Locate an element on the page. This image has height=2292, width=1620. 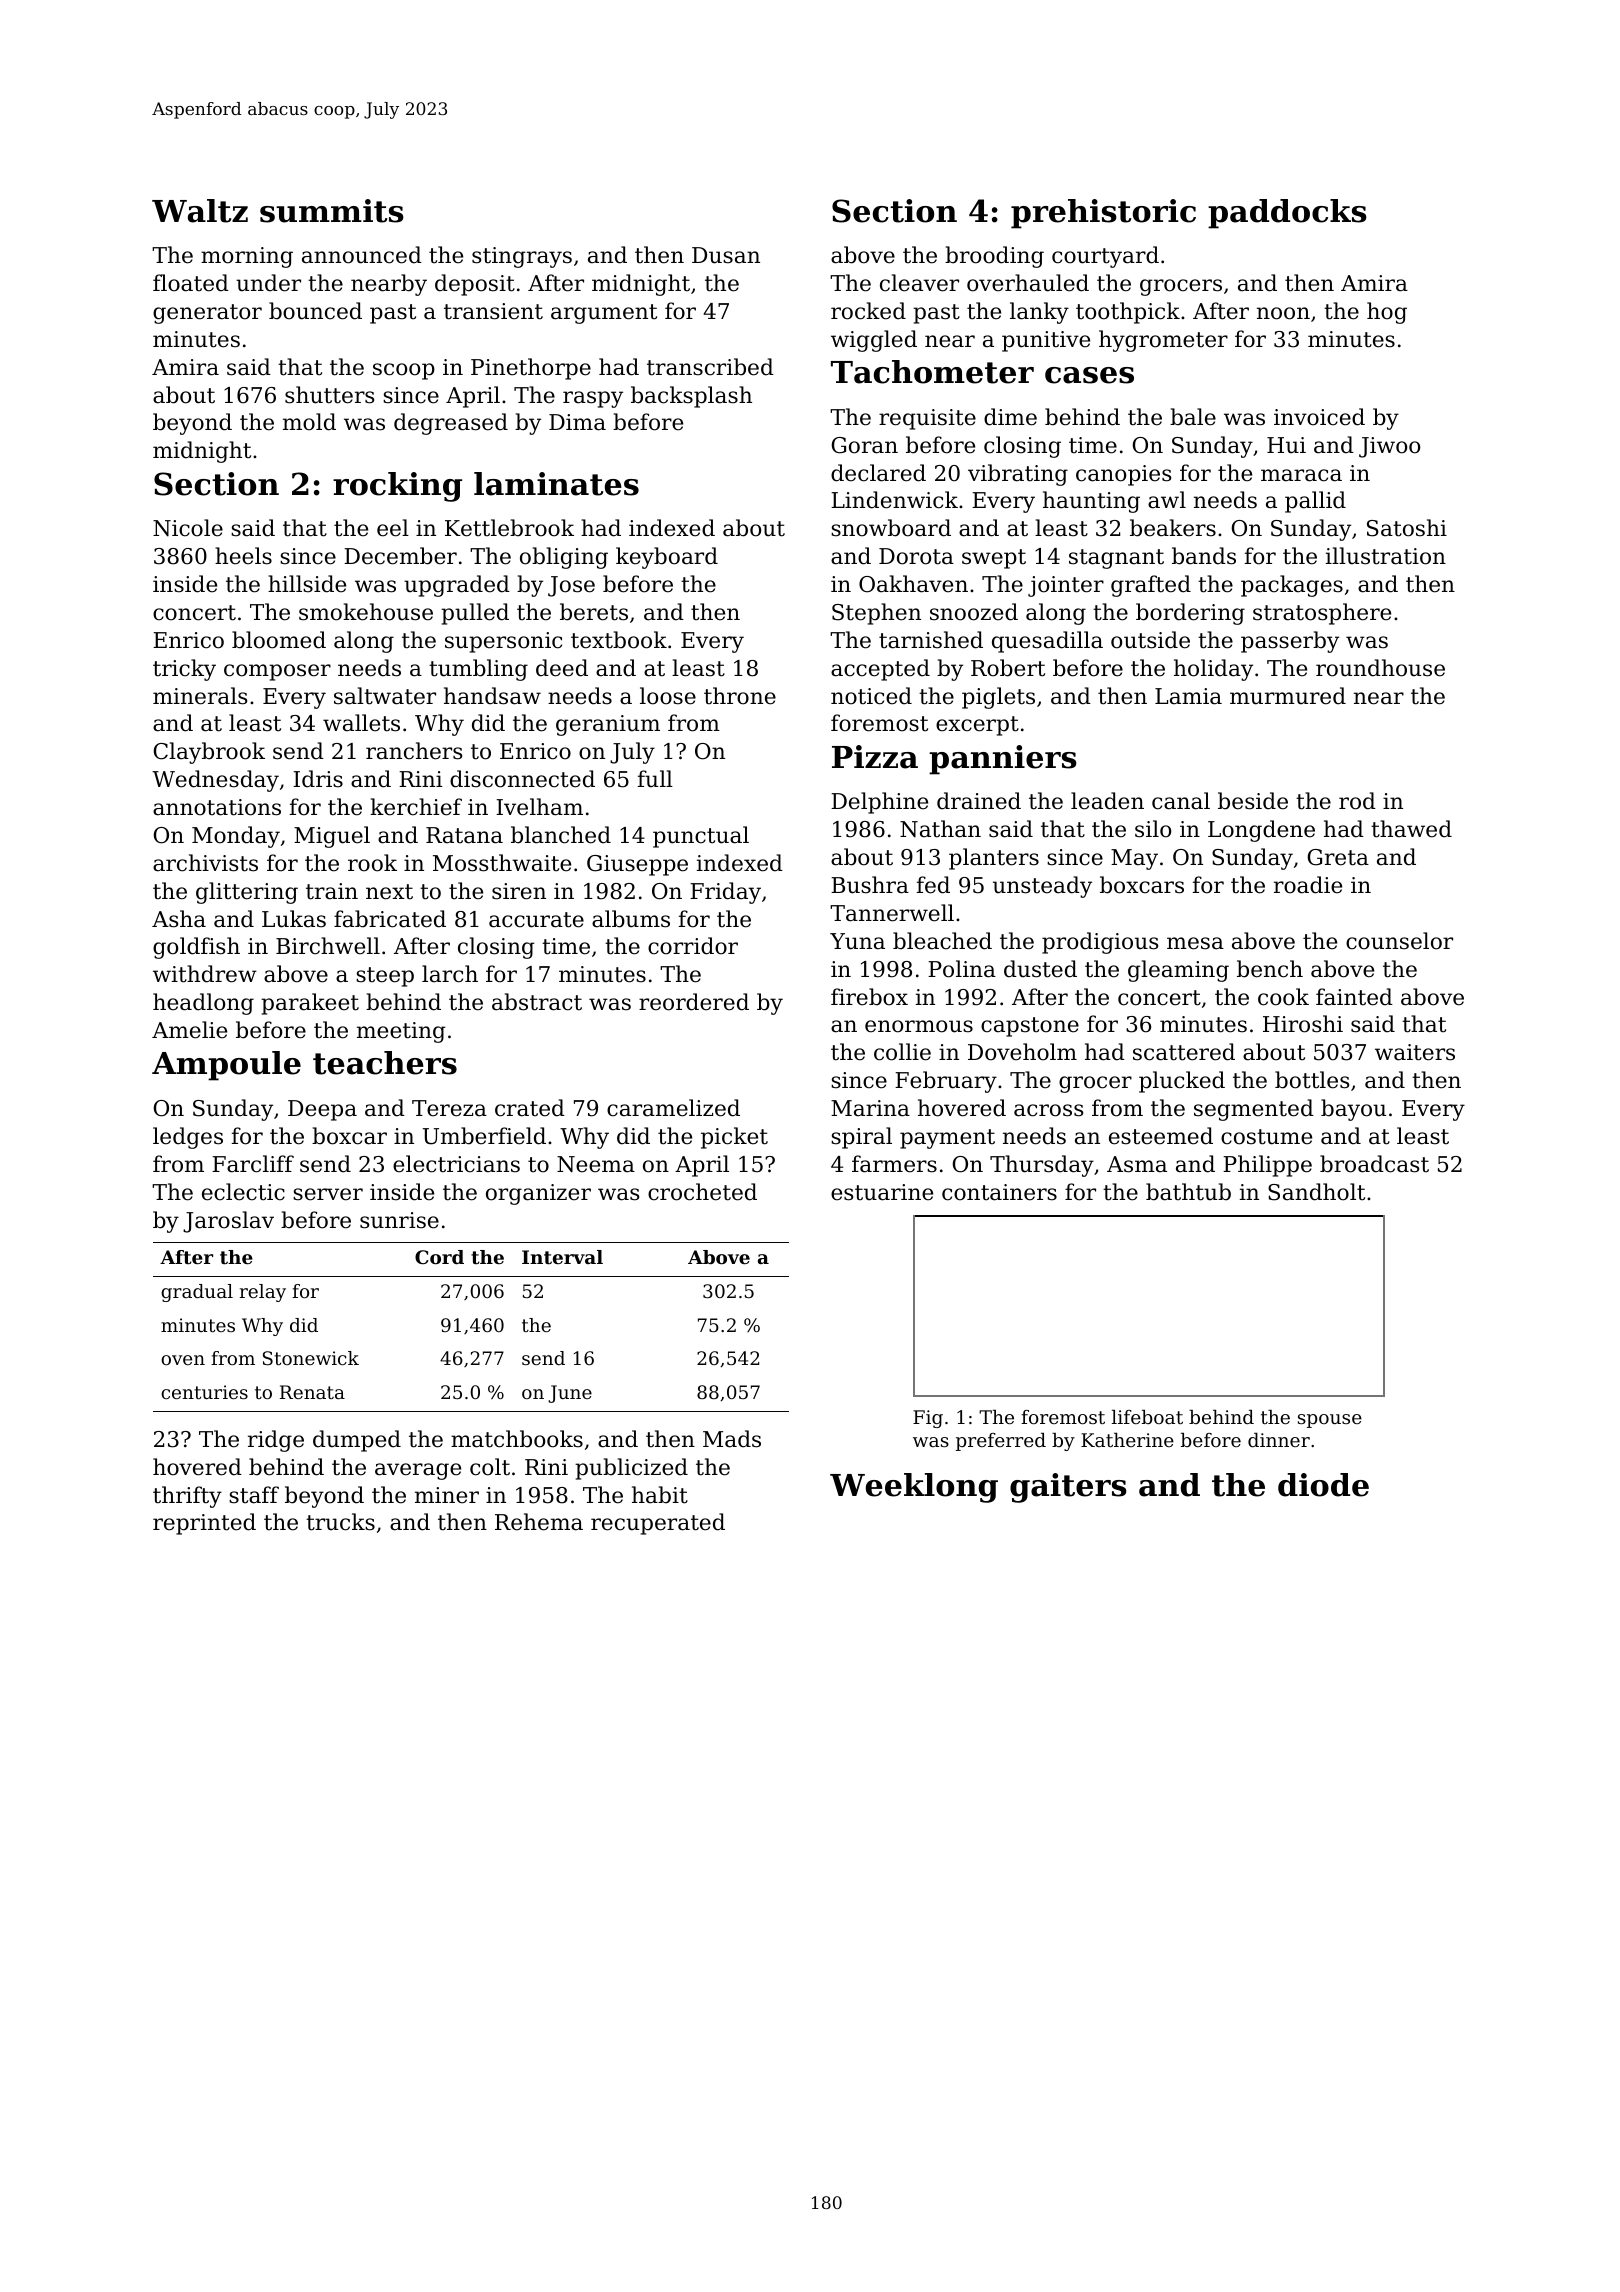
matchbooks is located at coordinates (517, 1439).
